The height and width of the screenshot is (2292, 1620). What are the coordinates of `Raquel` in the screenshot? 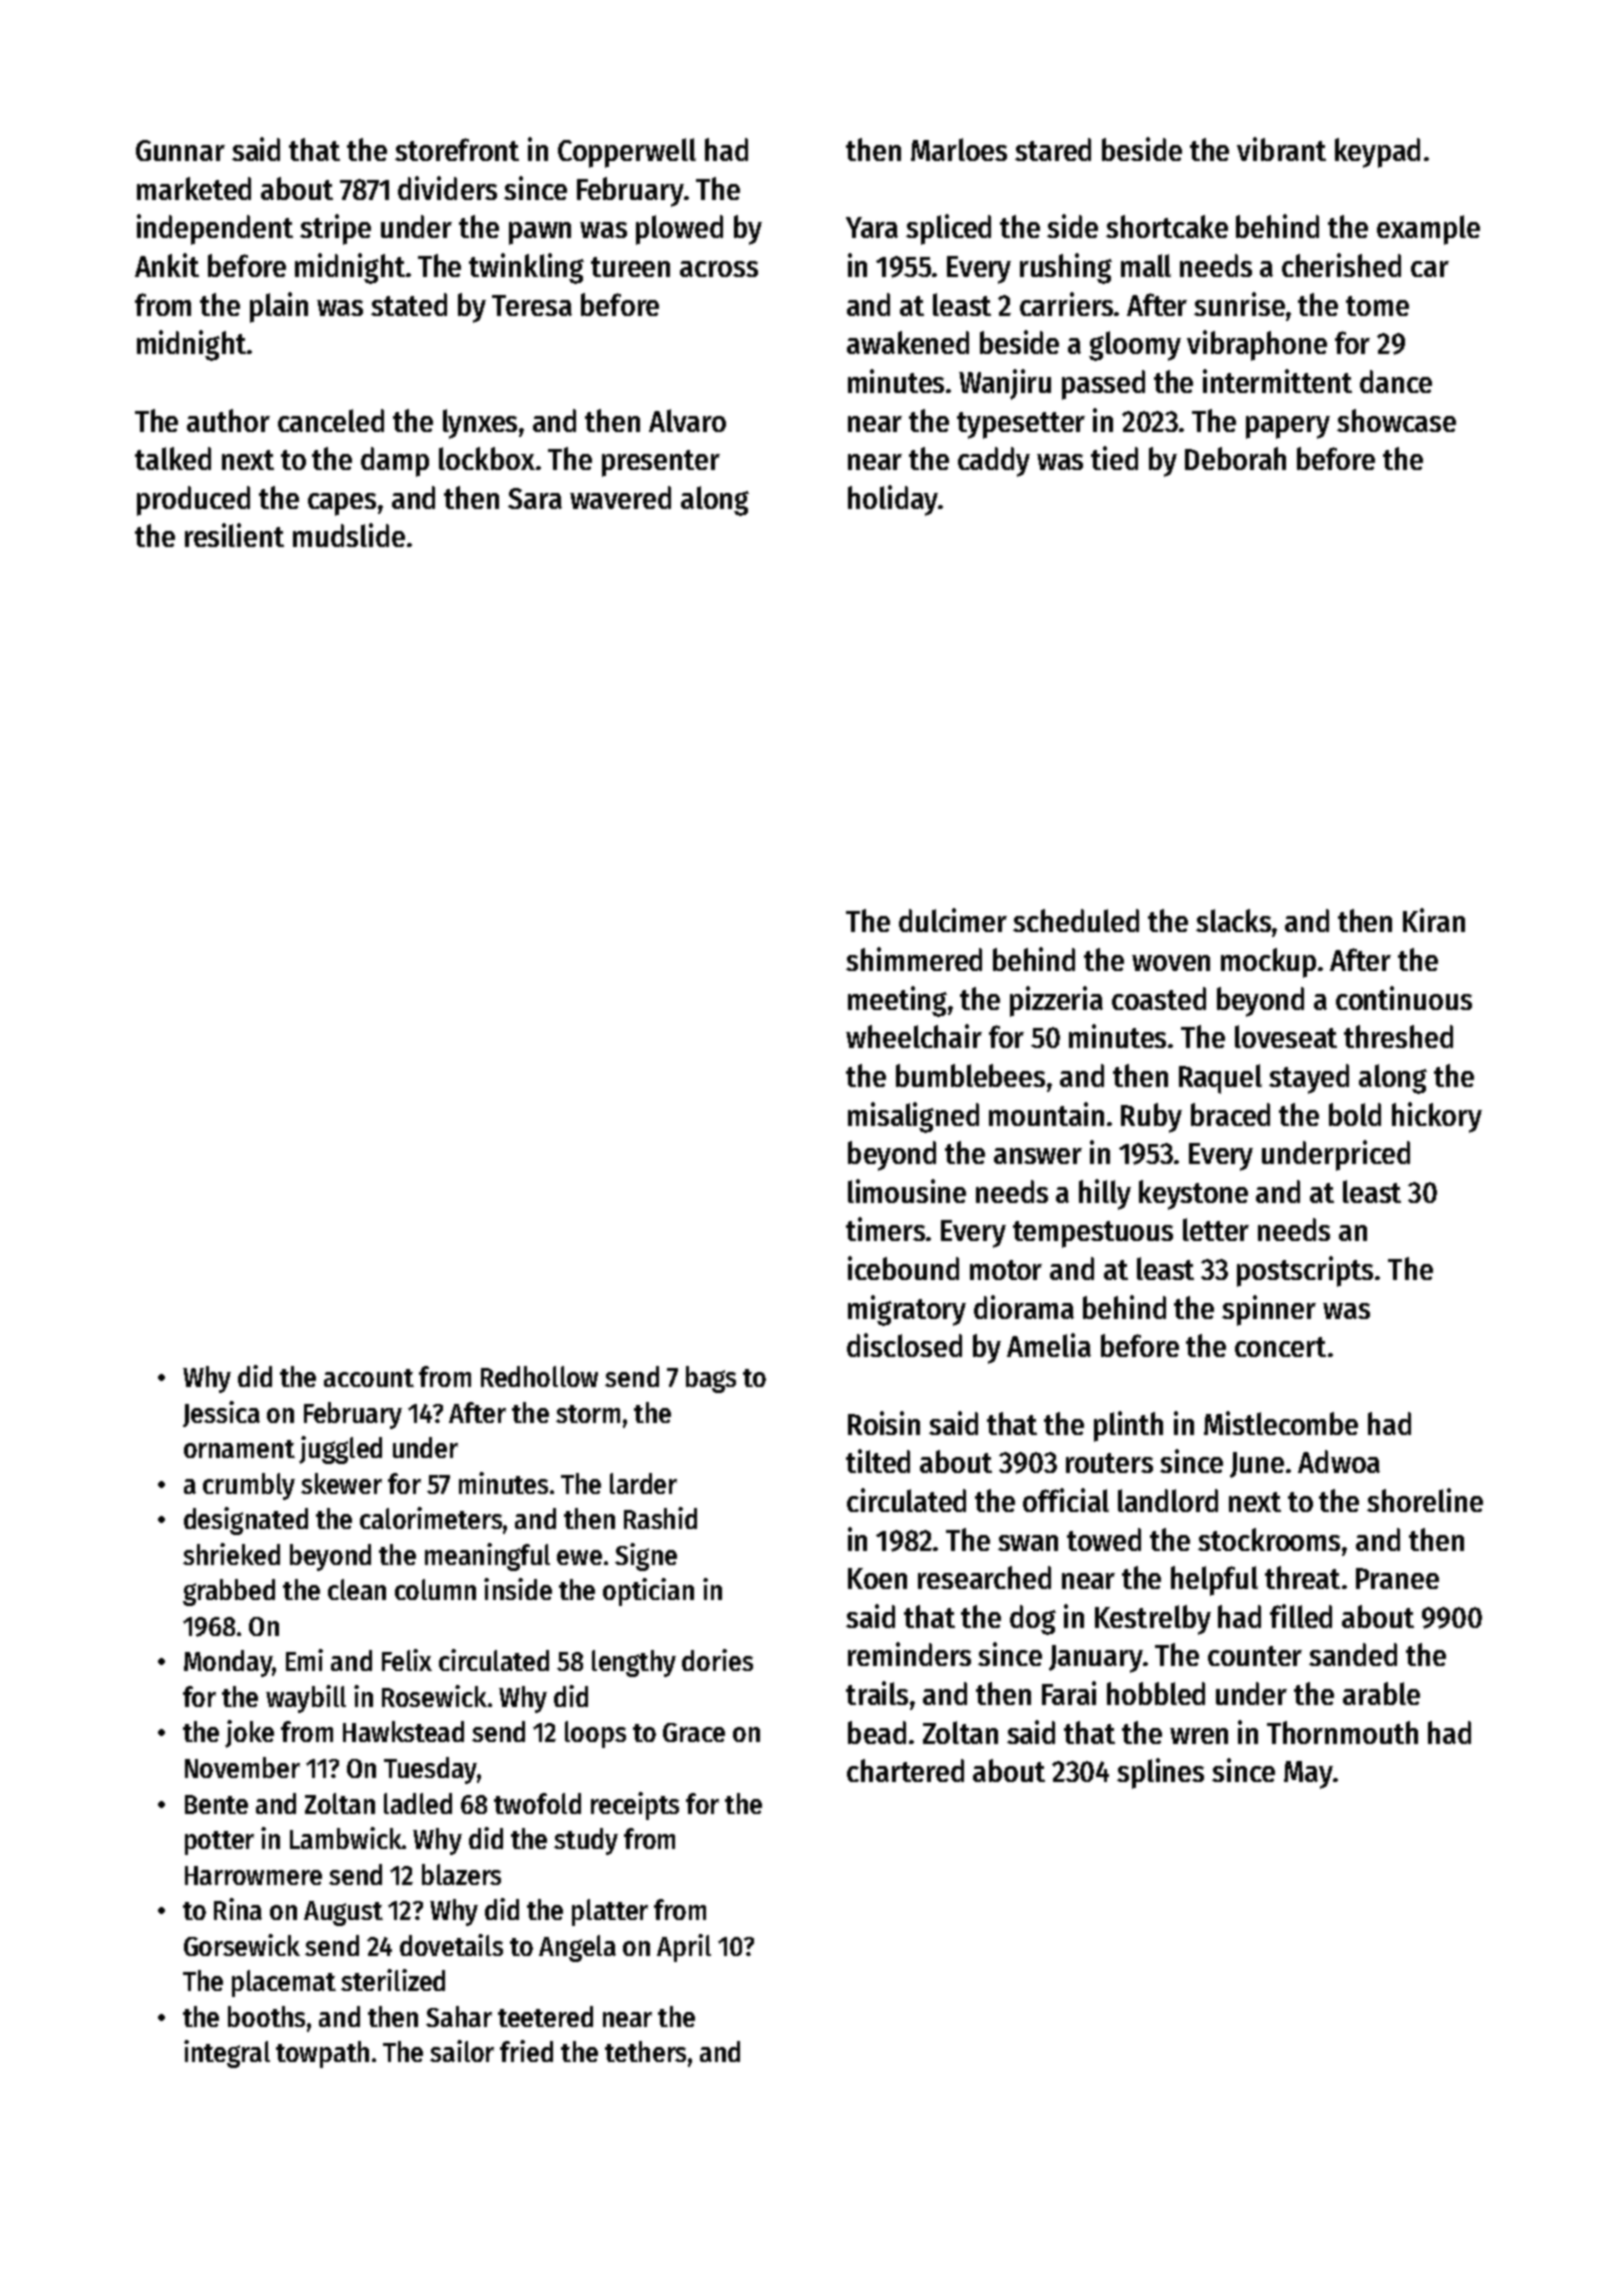 It's located at (1220, 1079).
